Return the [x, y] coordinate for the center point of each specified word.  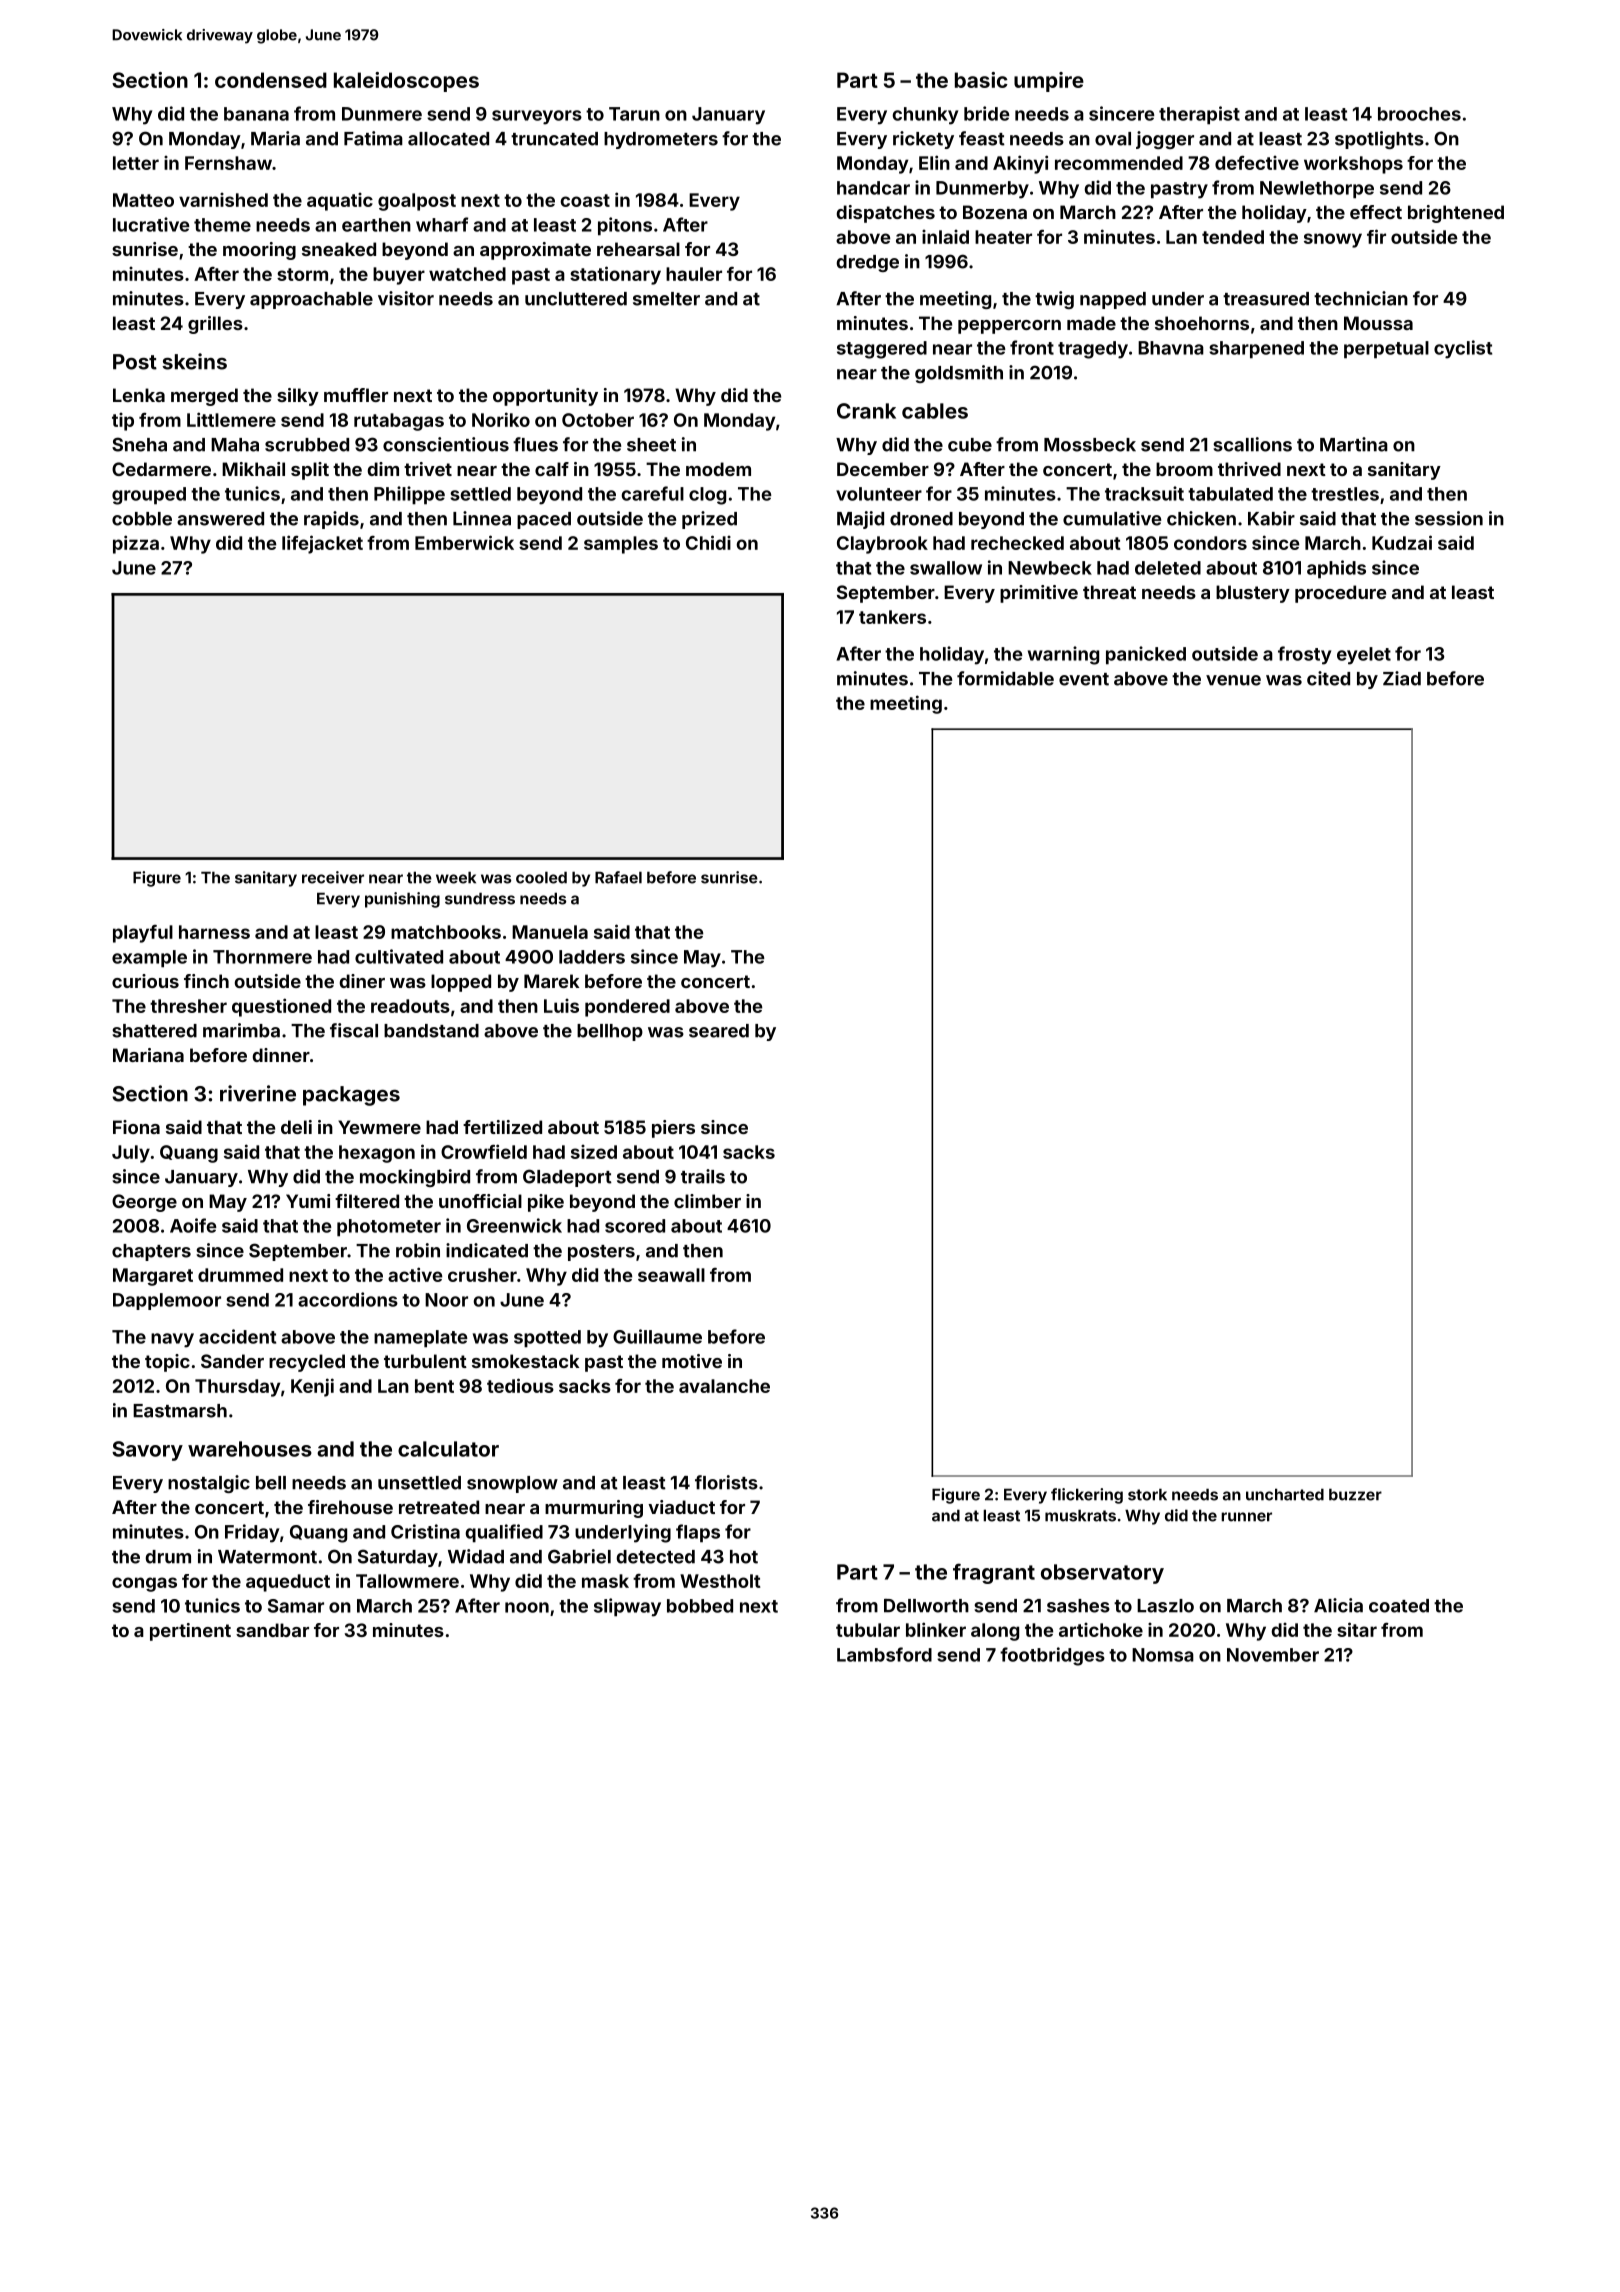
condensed [271, 80]
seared [719, 1031]
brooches [1419, 114]
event [1084, 679]
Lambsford [884, 1654]
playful [143, 934]
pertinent [190, 1632]
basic [981, 80]
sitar [1357, 1629]
